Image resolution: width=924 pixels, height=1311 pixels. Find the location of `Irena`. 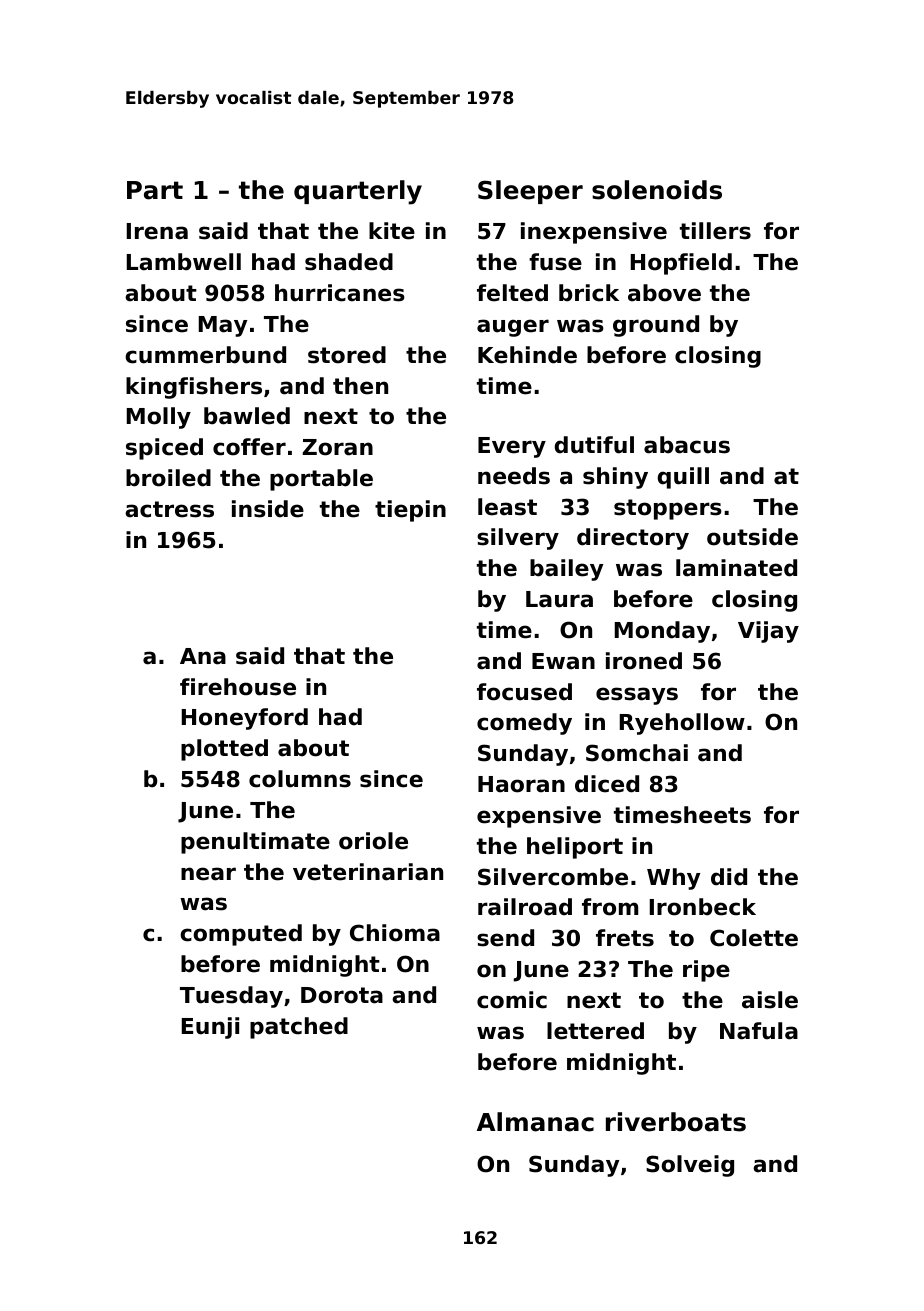

Irena is located at coordinates (157, 231).
